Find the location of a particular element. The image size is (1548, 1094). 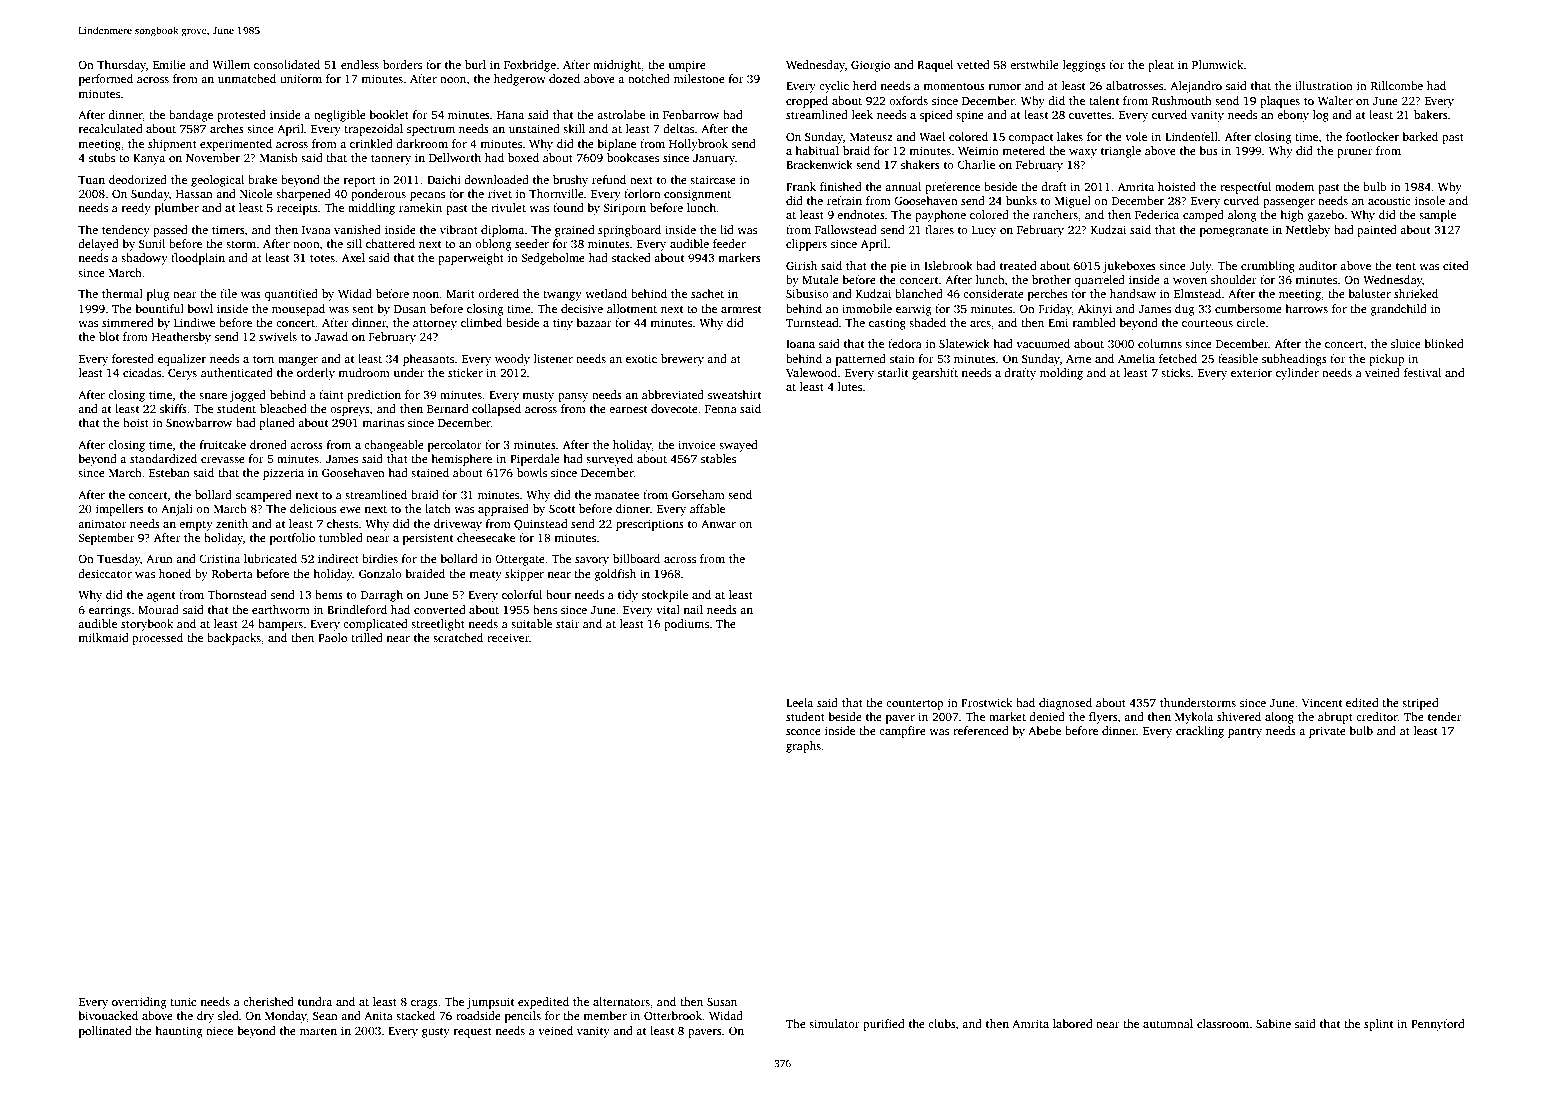

arches is located at coordinates (227, 128).
